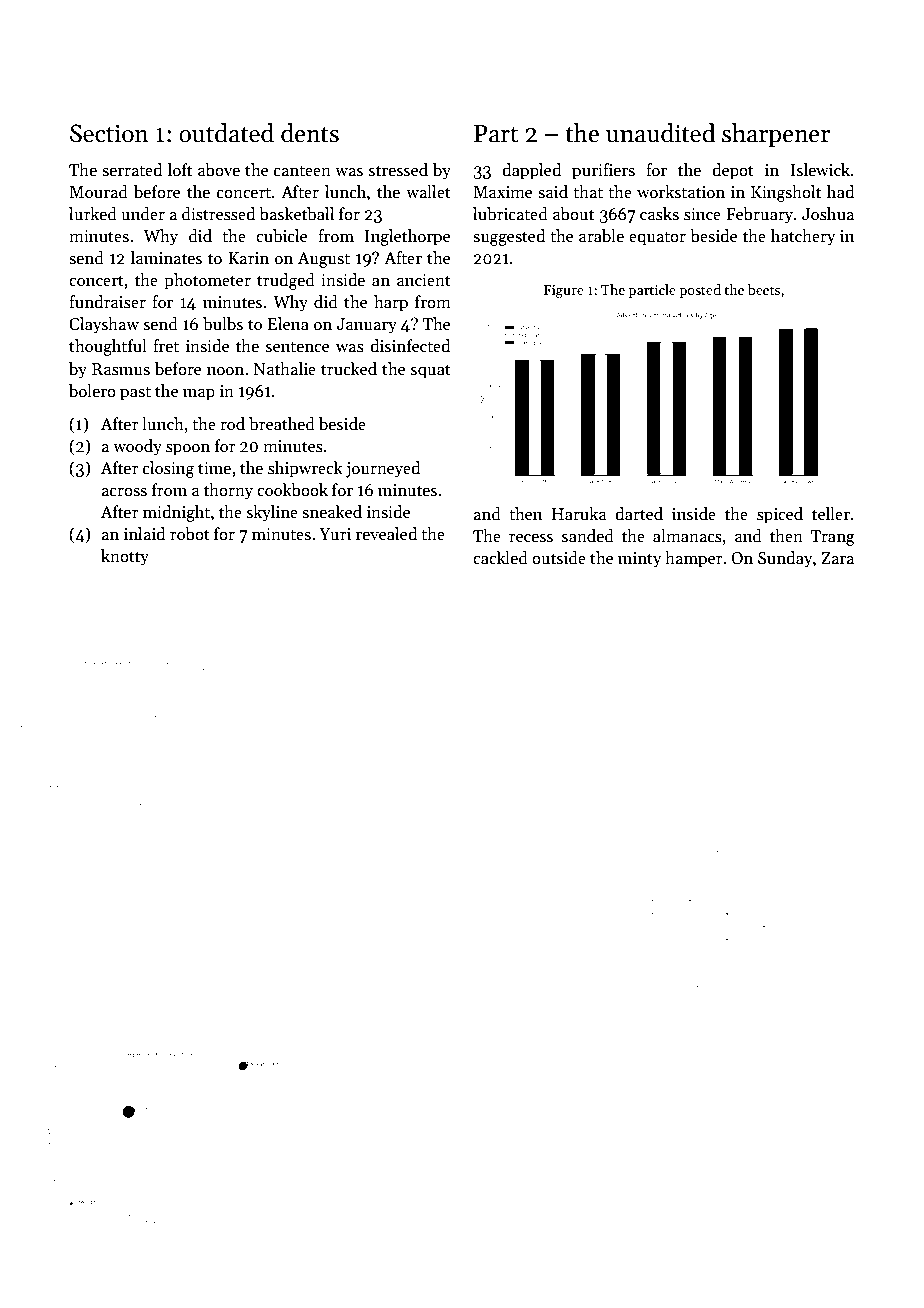 Image resolution: width=924 pixels, height=1308 pixels. What do you see at coordinates (828, 214) in the screenshot?
I see `Joshua` at bounding box center [828, 214].
